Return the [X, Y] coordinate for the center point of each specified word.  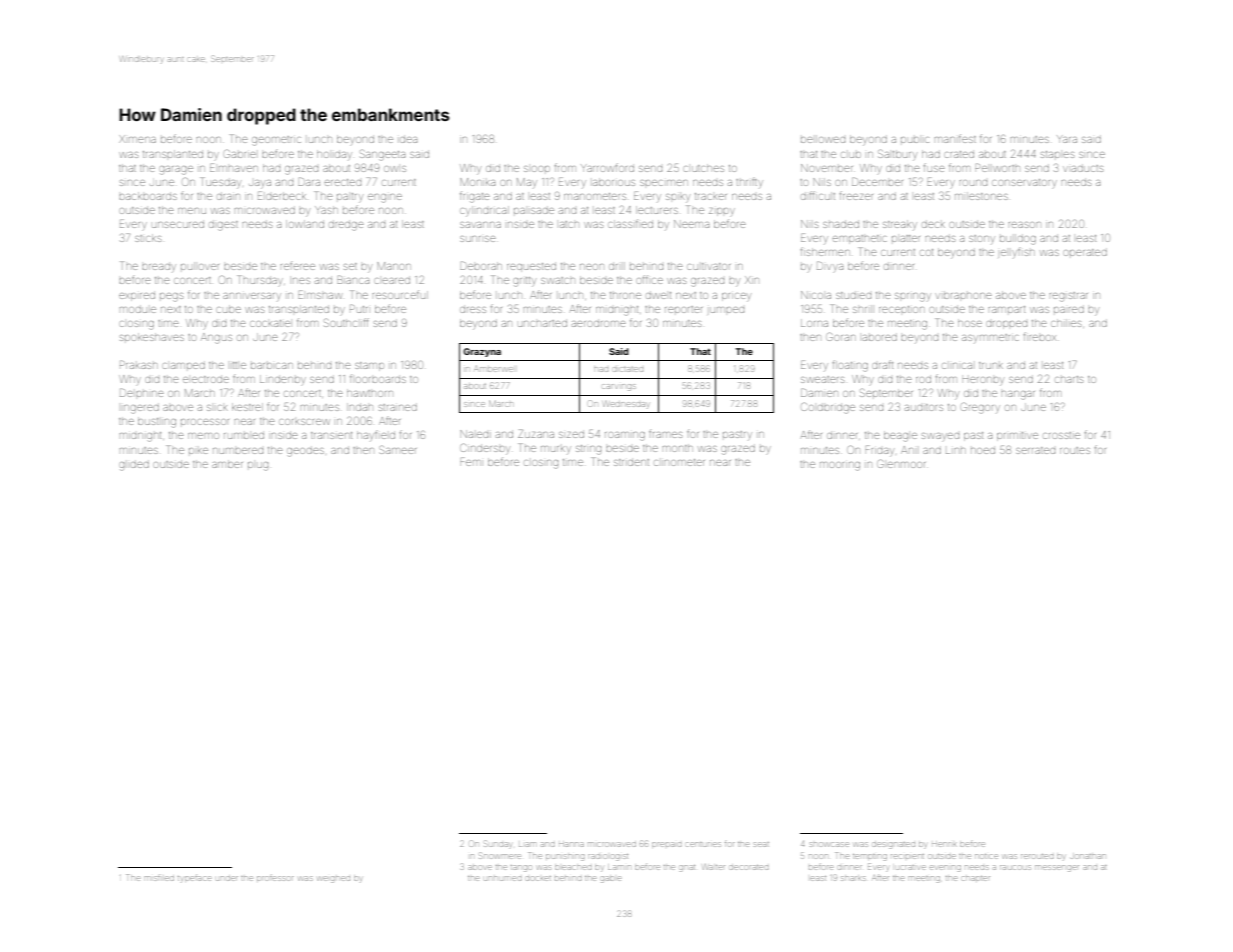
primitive [1017, 436]
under [227, 878]
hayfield [376, 435]
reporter [683, 309]
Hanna [571, 844]
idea [408, 140]
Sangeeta [382, 155]
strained [398, 407]
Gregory [980, 408]
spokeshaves [152, 337]
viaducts [1083, 168]
